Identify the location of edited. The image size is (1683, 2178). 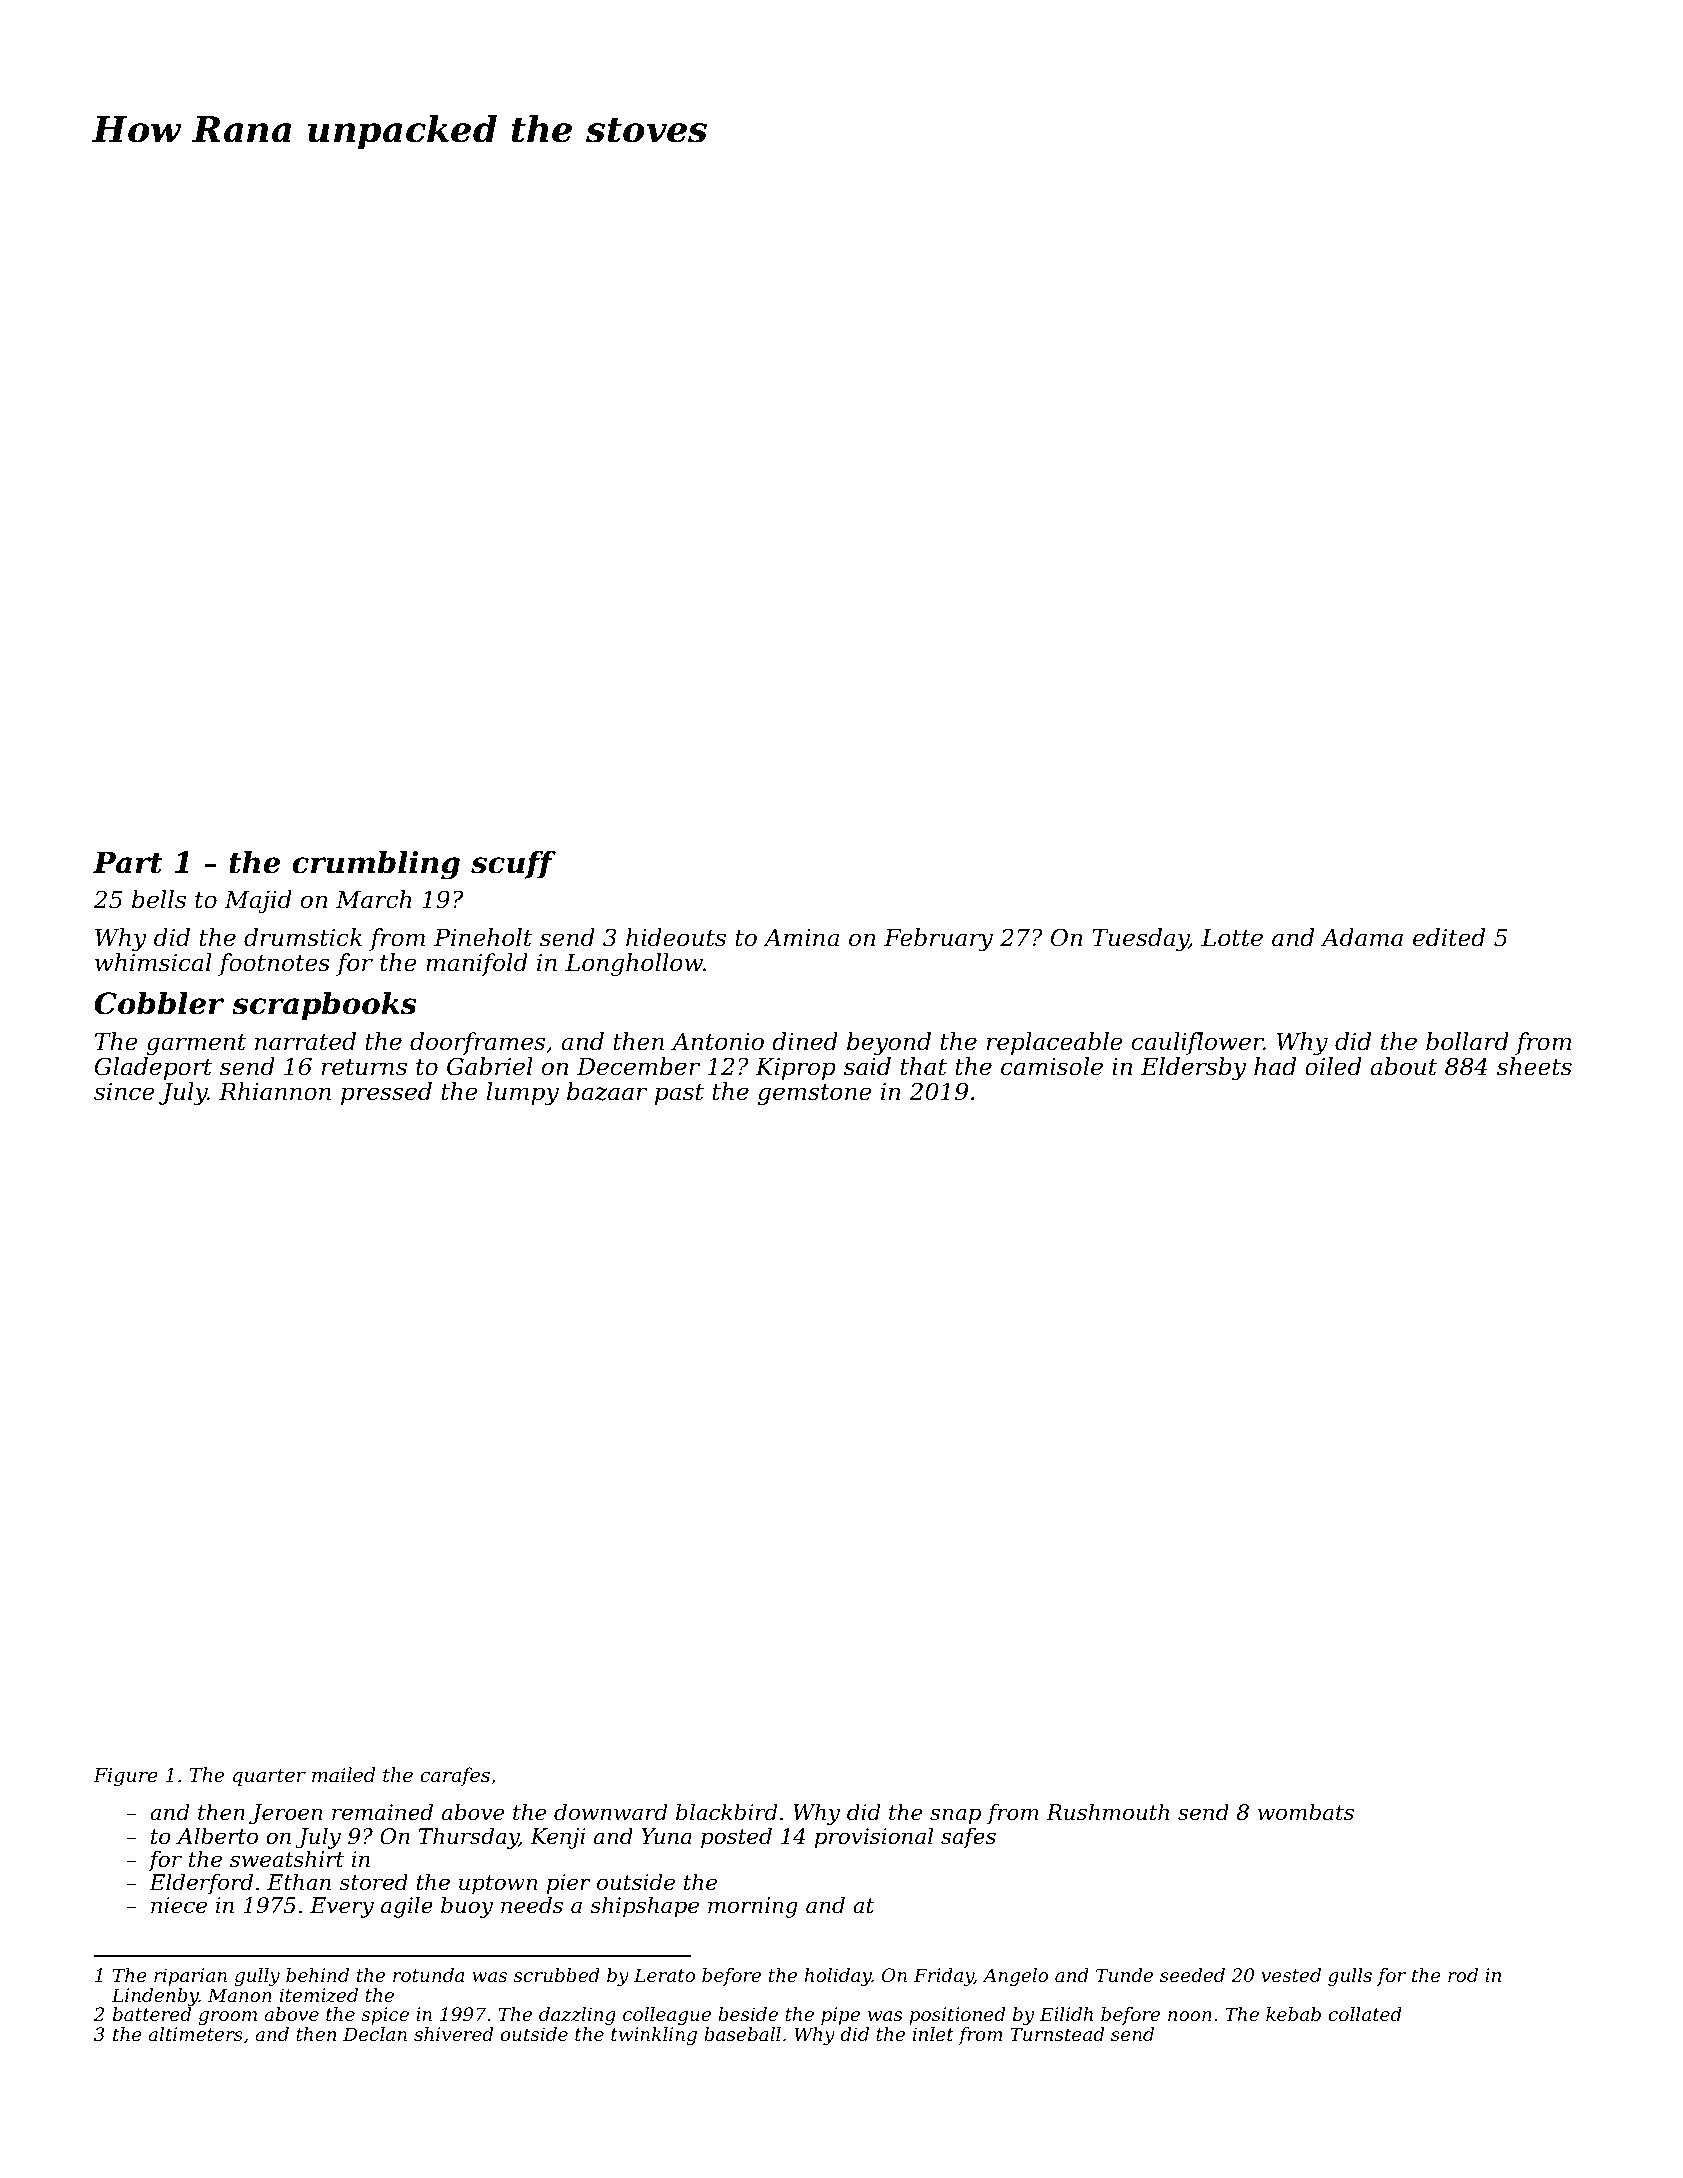
(1449, 937).
